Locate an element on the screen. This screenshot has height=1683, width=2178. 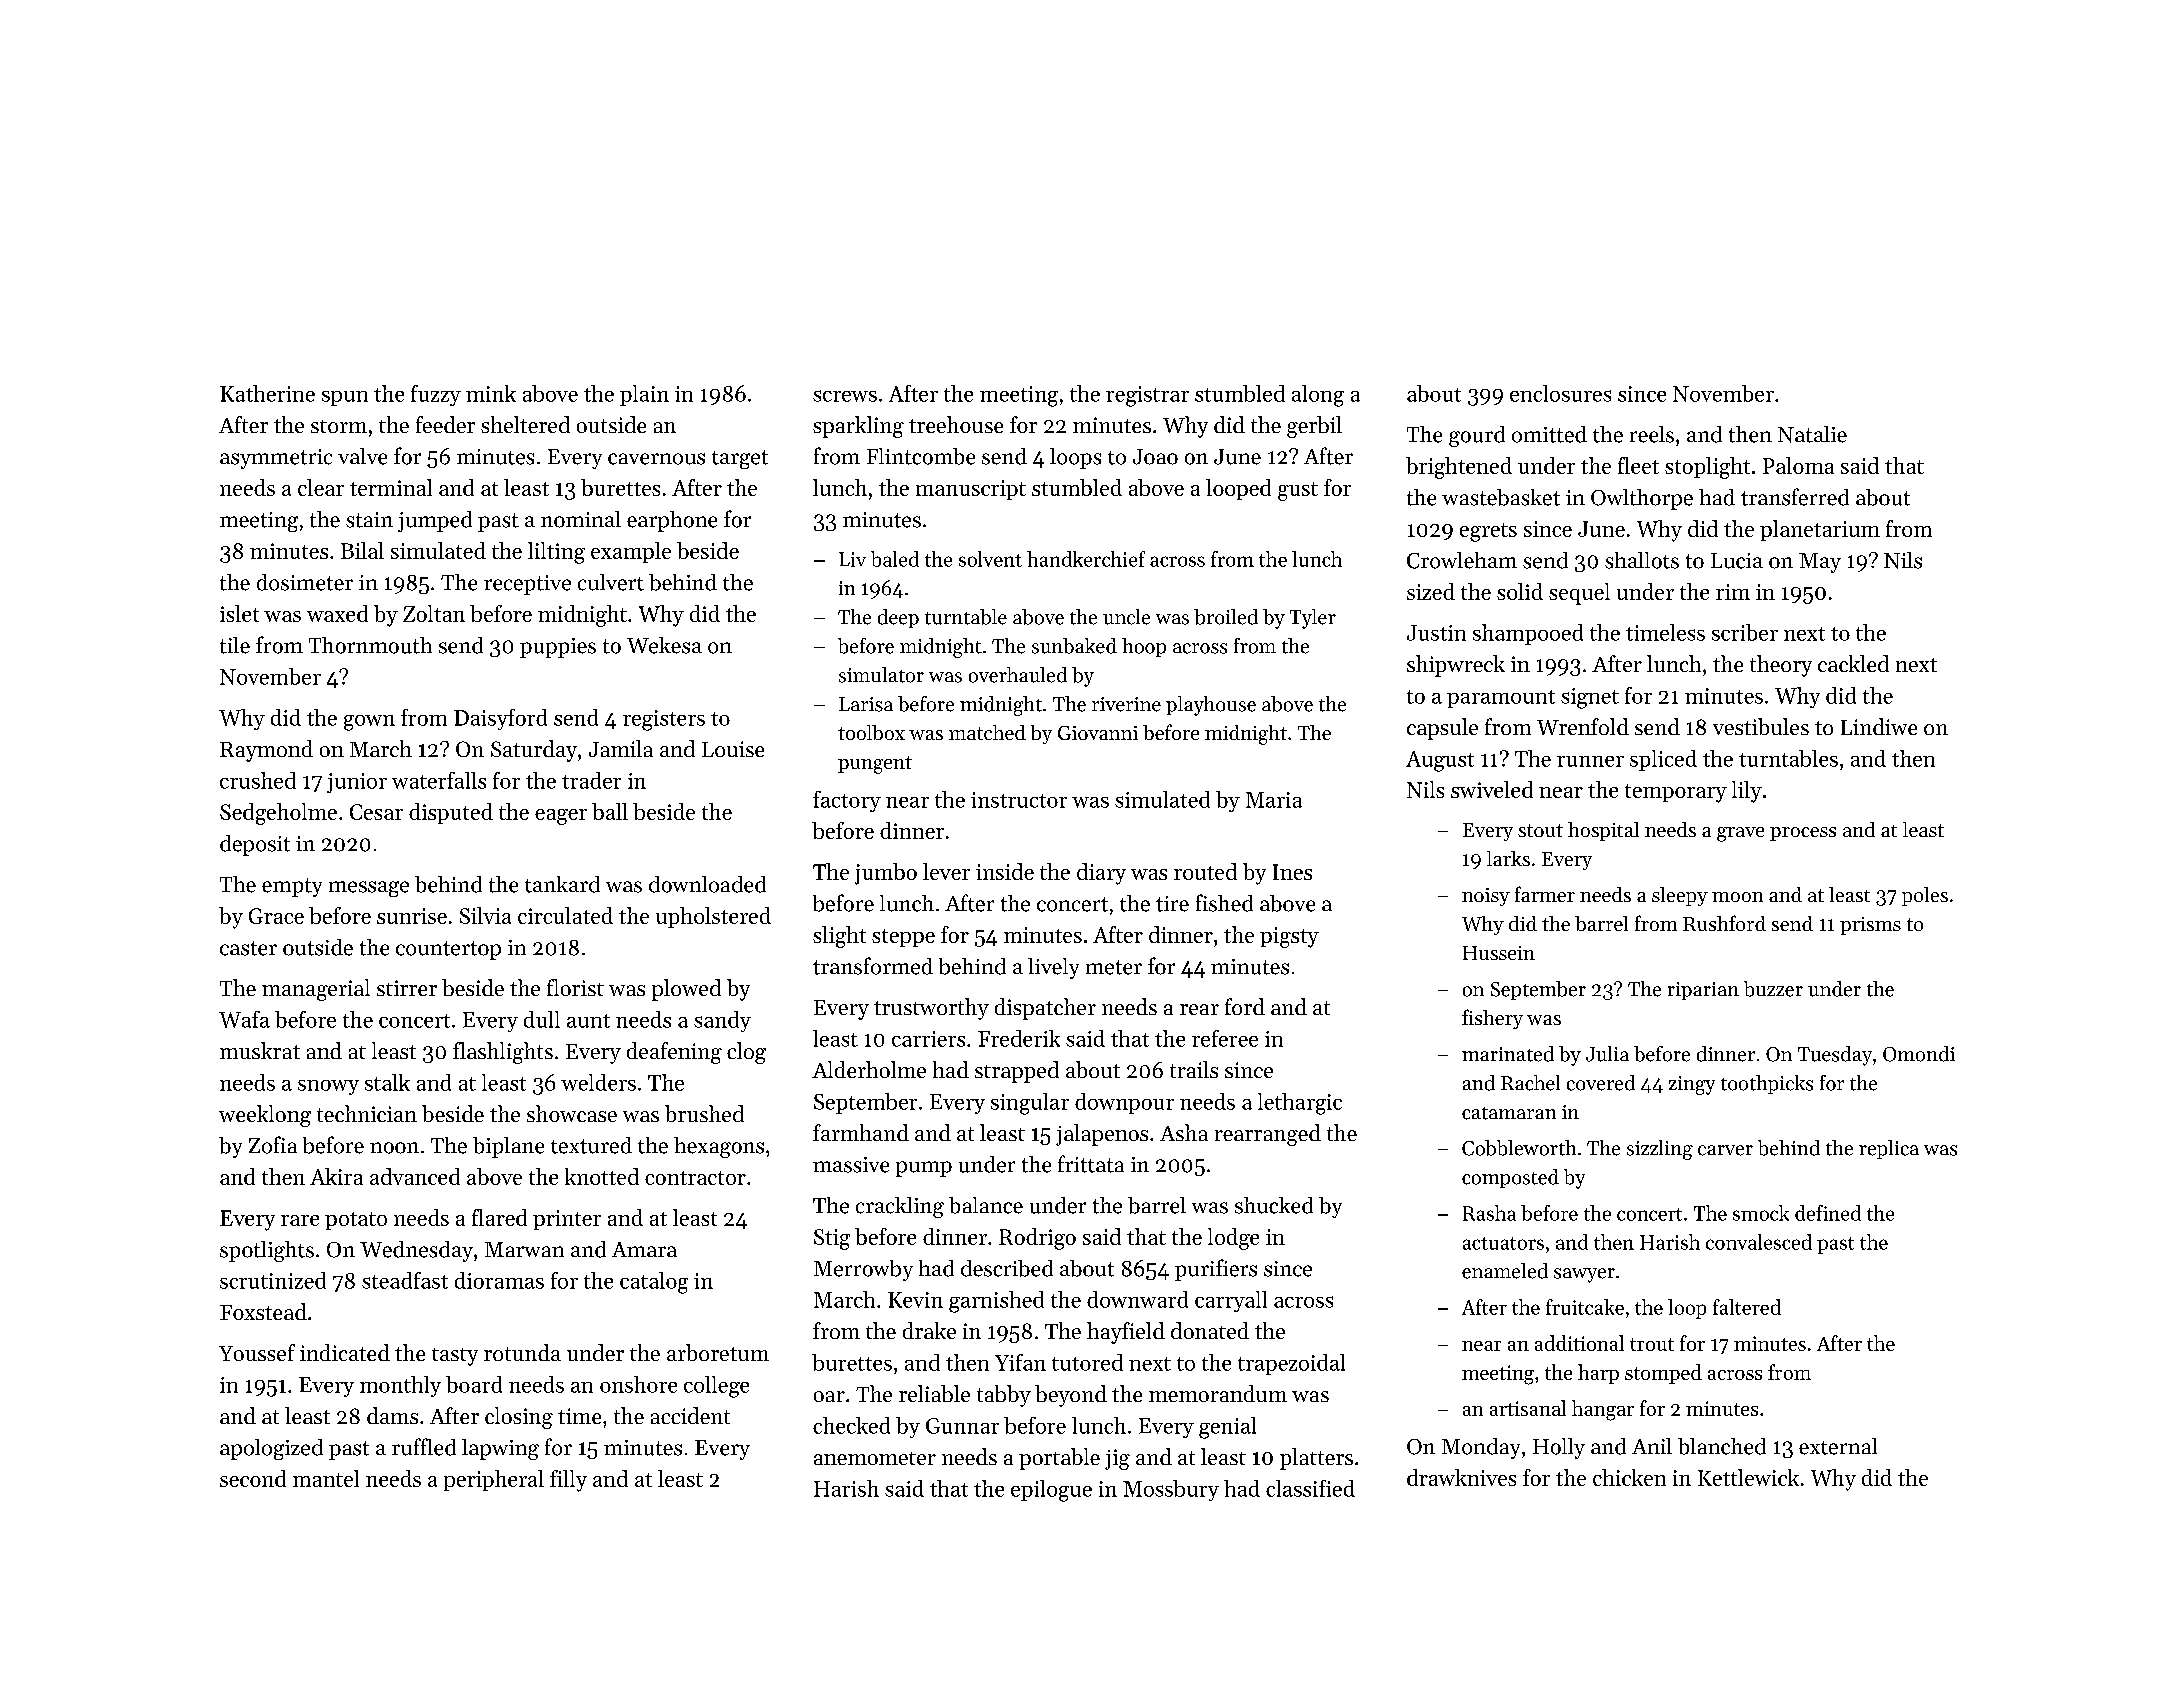
Tyler is located at coordinates (1313, 619).
